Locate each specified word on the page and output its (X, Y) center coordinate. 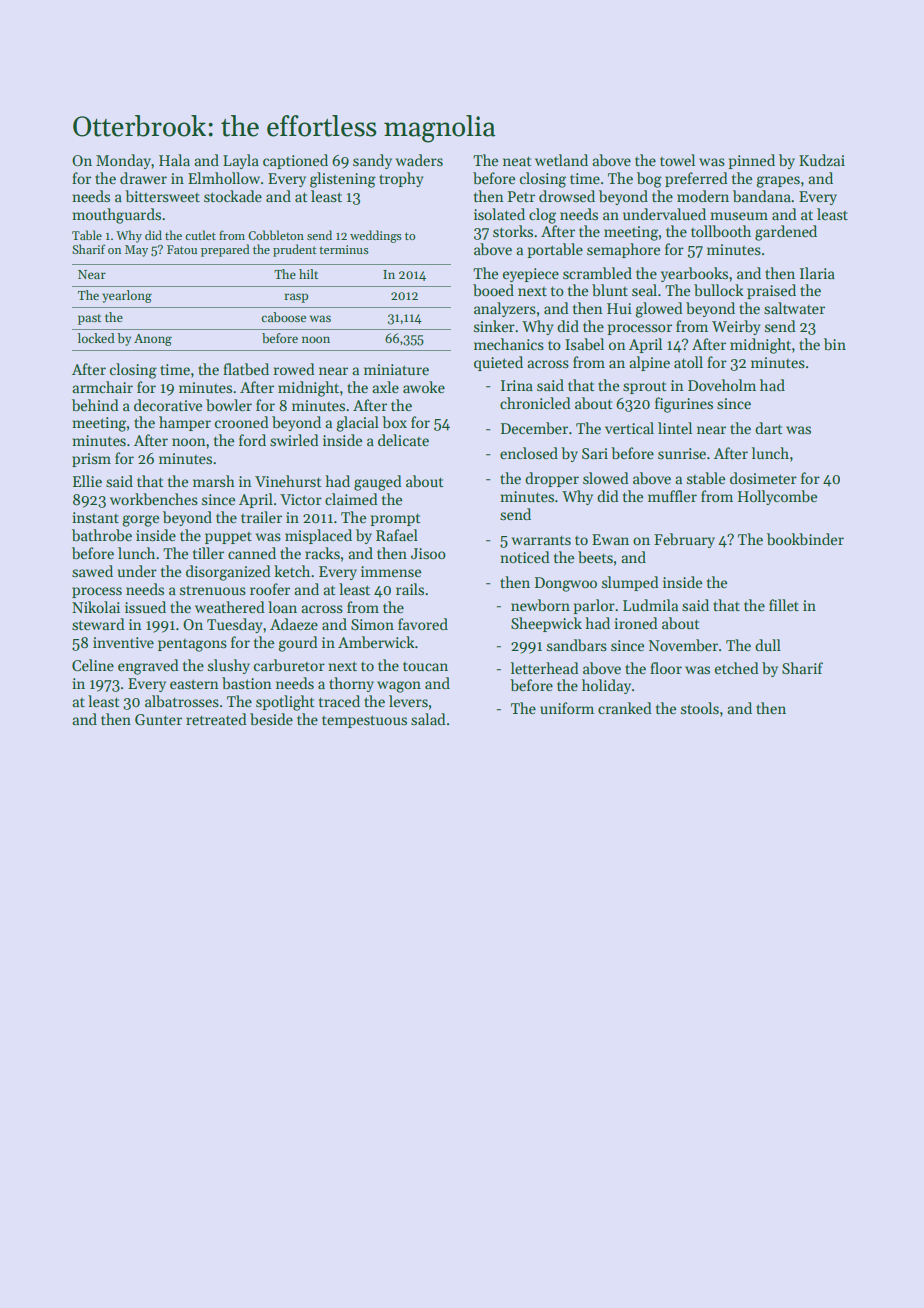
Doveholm (722, 385)
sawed (92, 571)
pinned (751, 161)
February (684, 540)
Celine (93, 665)
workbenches (154, 499)
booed (493, 290)
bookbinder (805, 539)
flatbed (246, 369)
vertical (629, 428)
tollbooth (721, 231)
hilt (308, 274)
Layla (241, 161)
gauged (378, 483)
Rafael (397, 535)
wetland (561, 160)
